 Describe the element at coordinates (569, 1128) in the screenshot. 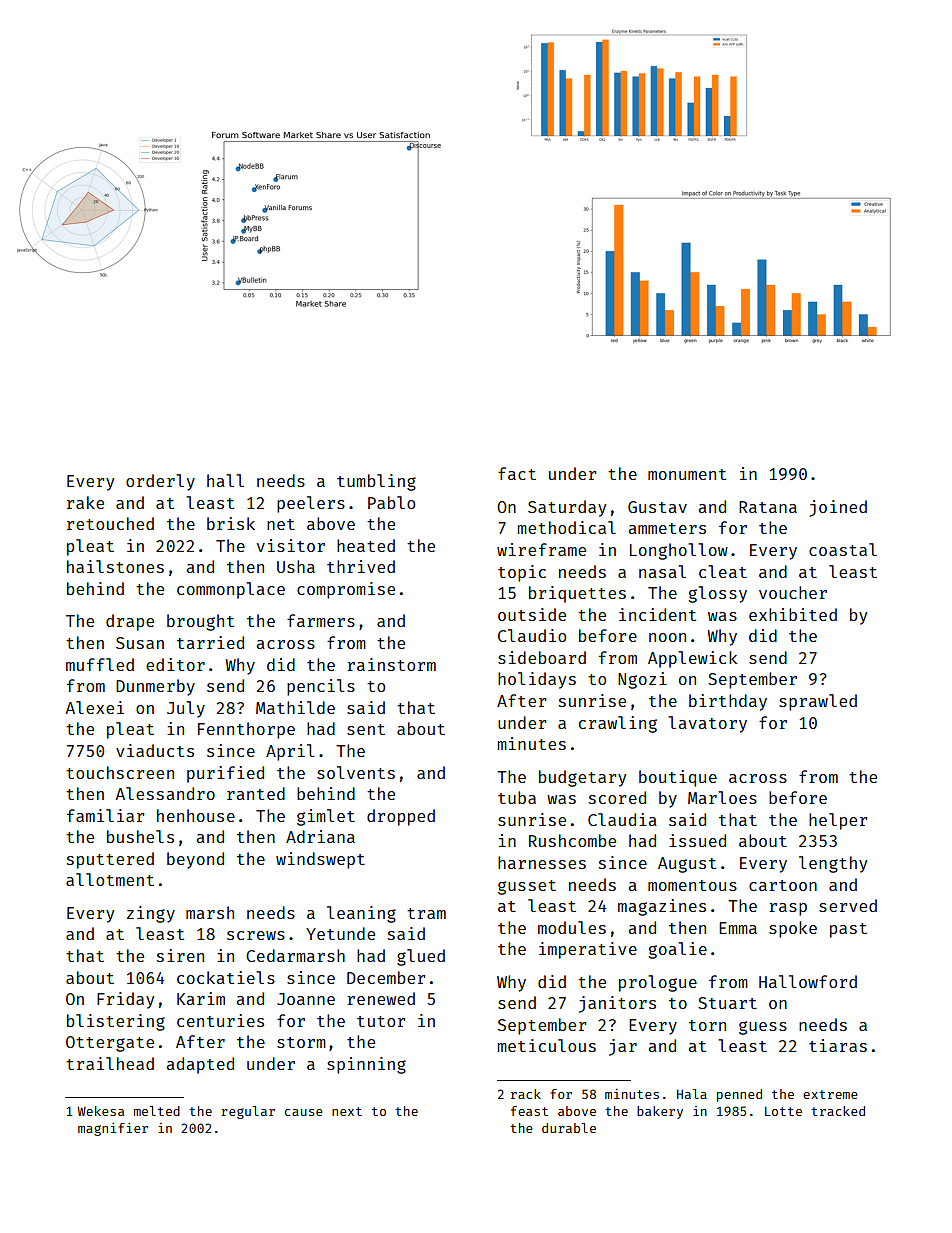

I see `durable` at that location.
